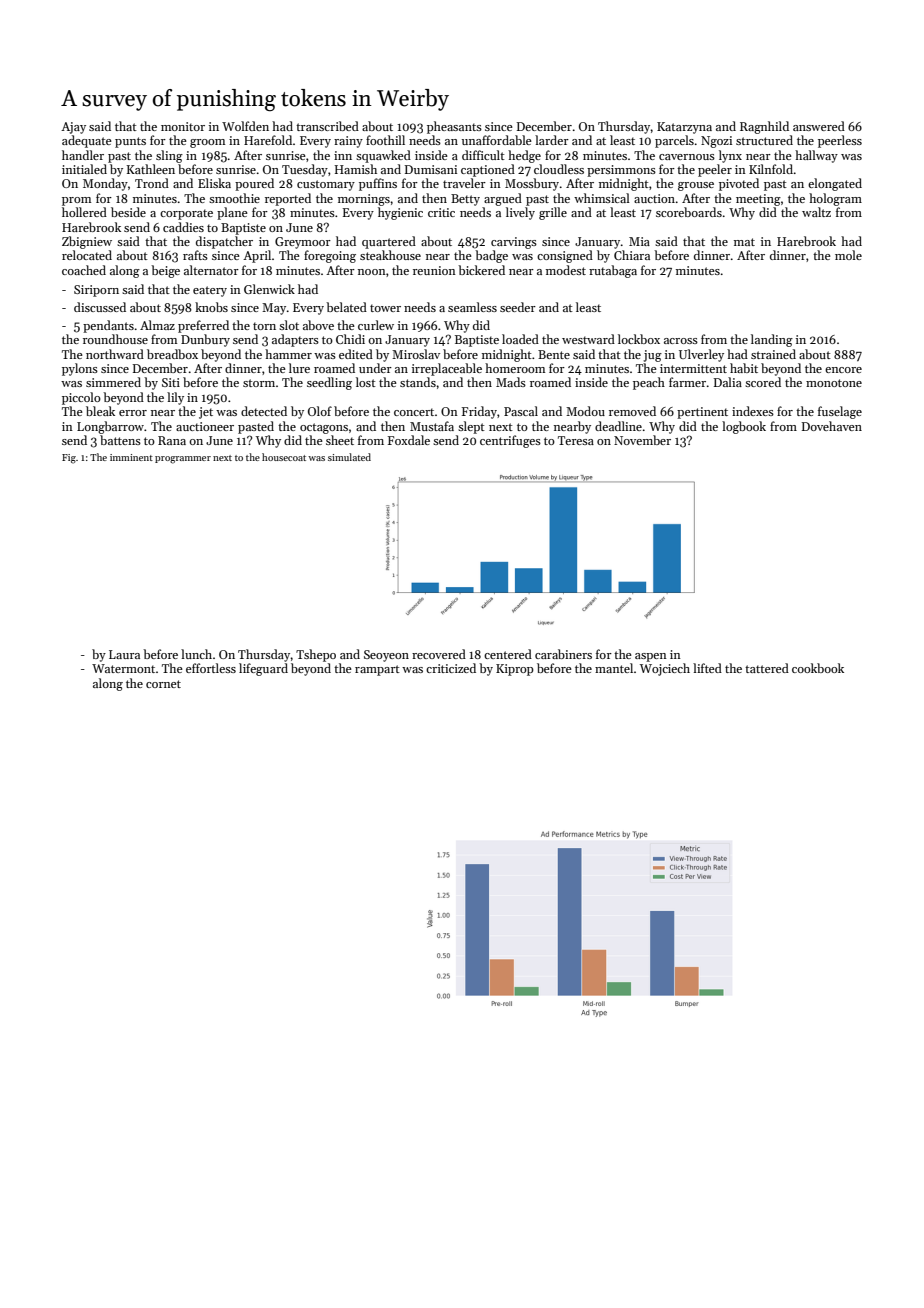 The width and height of the screenshot is (924, 1308). I want to click on lifeguard, so click(263, 669).
